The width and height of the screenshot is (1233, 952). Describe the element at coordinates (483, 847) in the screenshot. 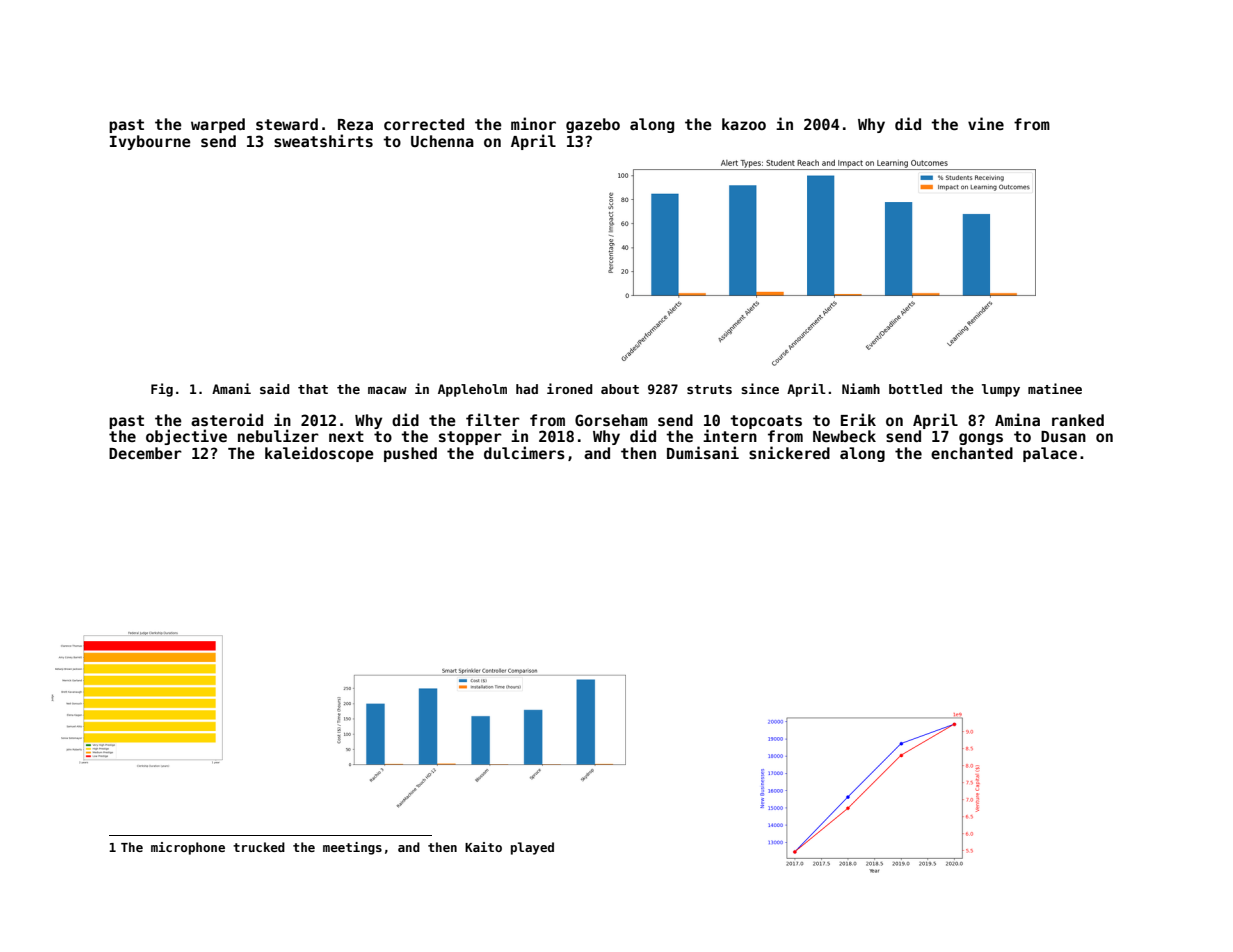

I see `Kaito` at that location.
